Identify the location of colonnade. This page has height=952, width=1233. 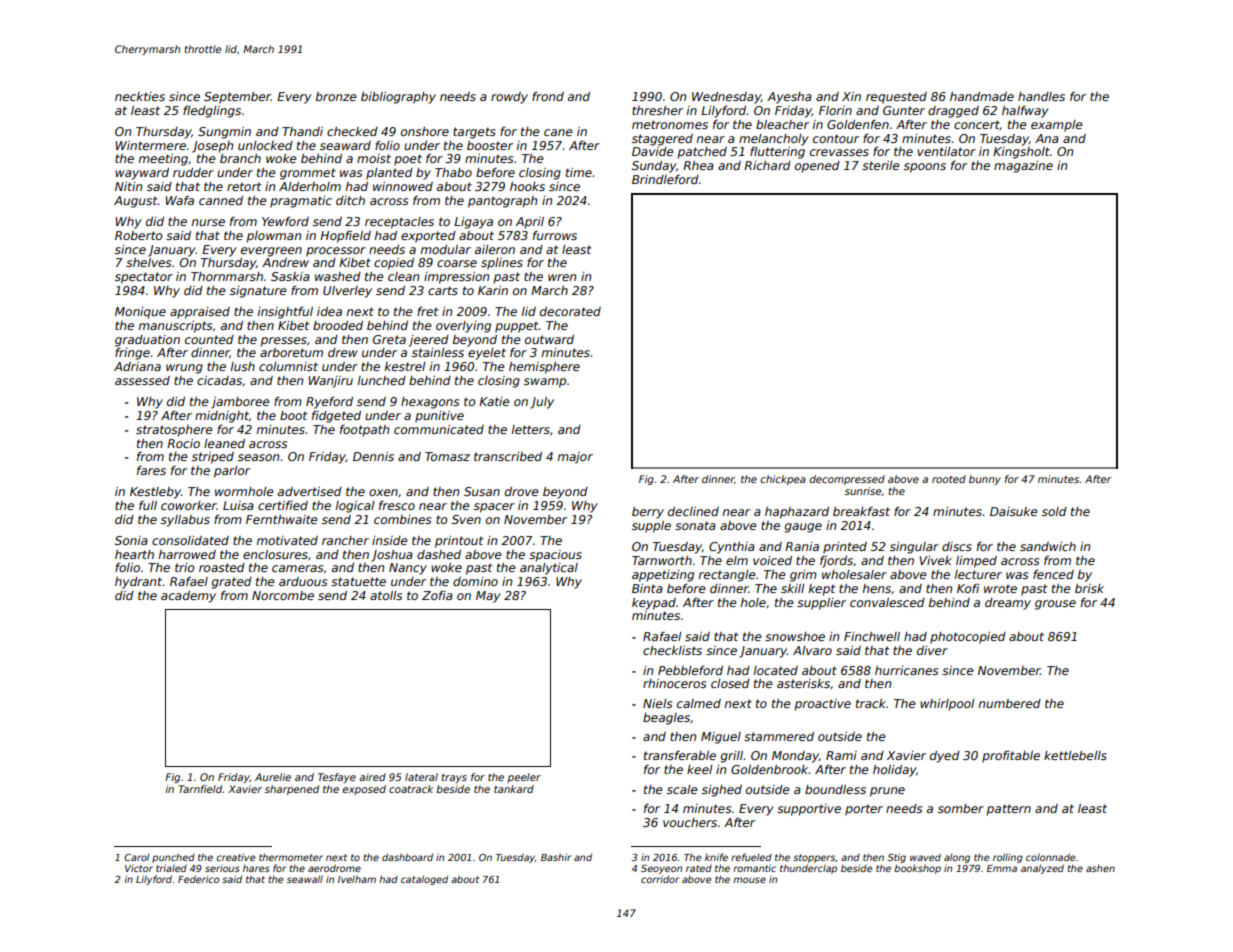
(1050, 857).
